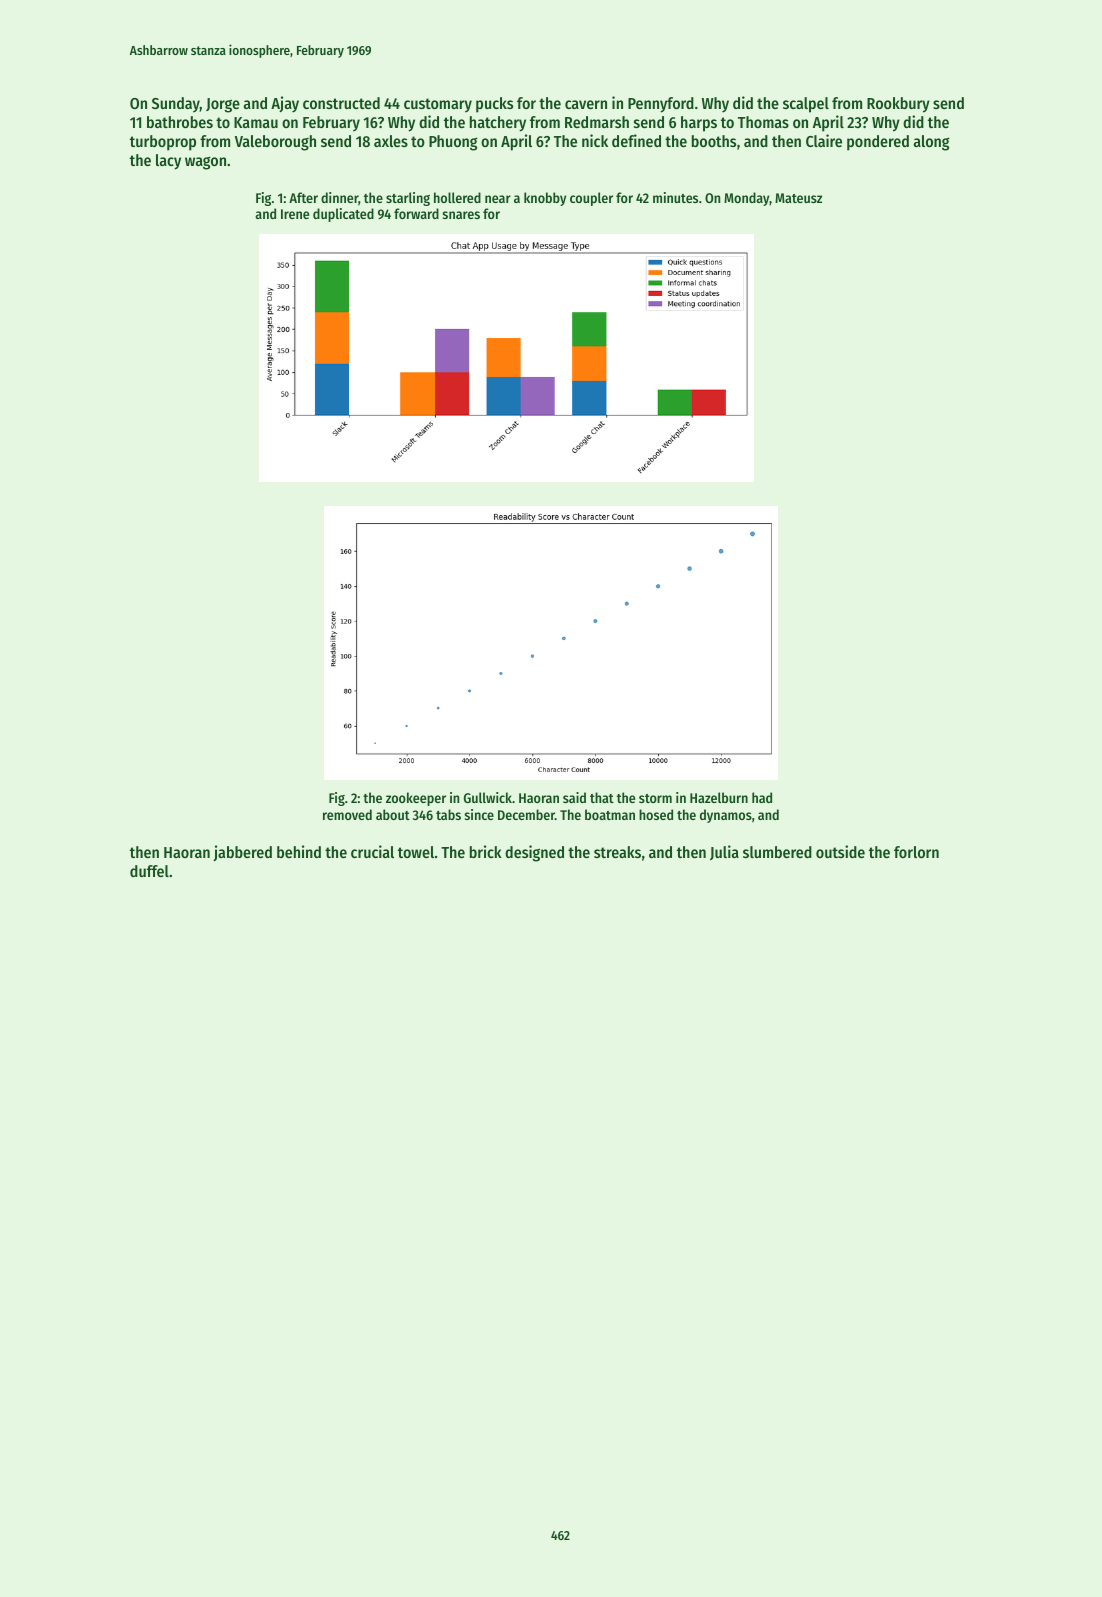 The height and width of the screenshot is (1597, 1102). Describe the element at coordinates (762, 797) in the screenshot. I see `had` at that location.
